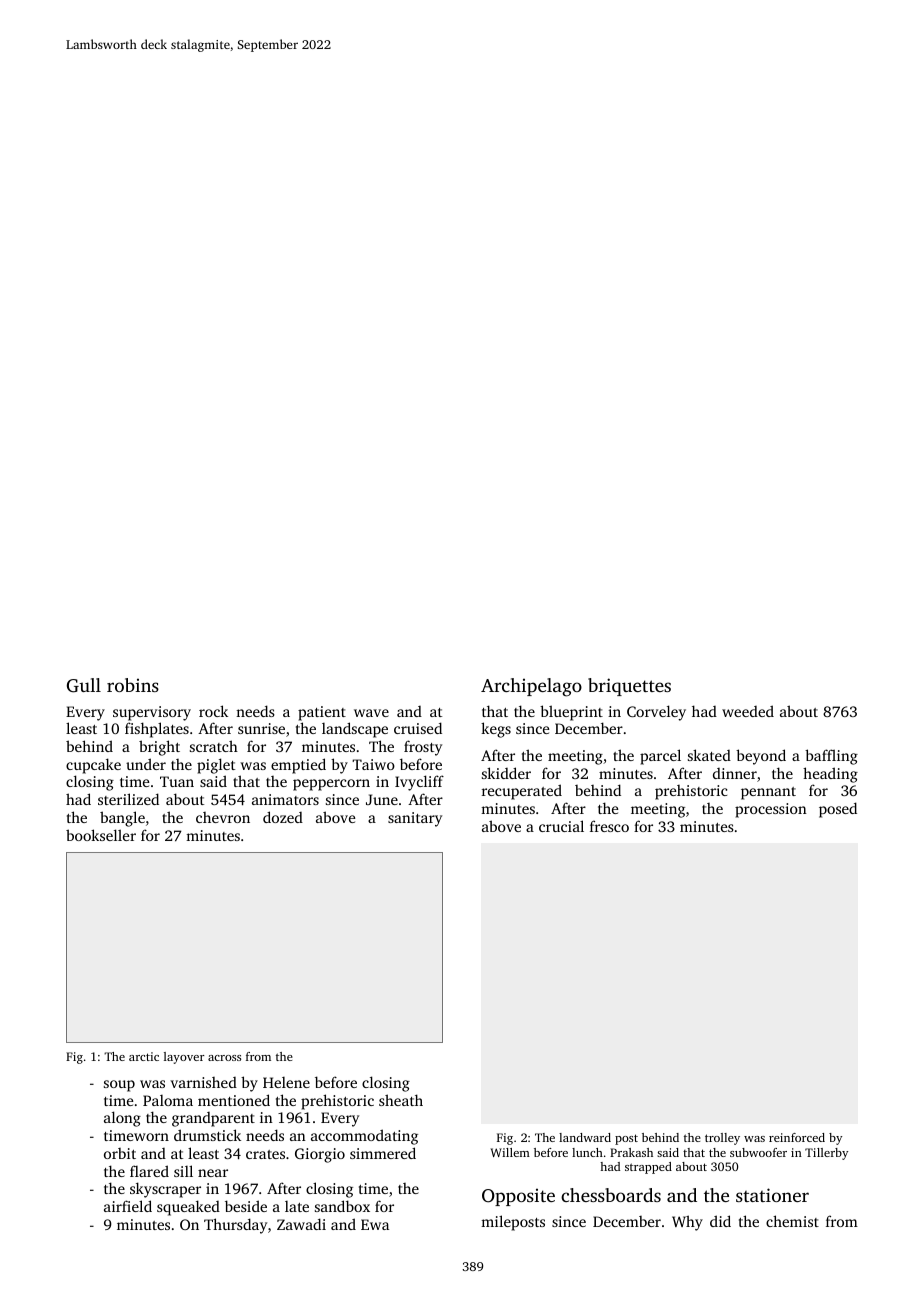 The width and height of the screenshot is (924, 1311). Describe the element at coordinates (496, 730) in the screenshot. I see `kegs` at that location.
